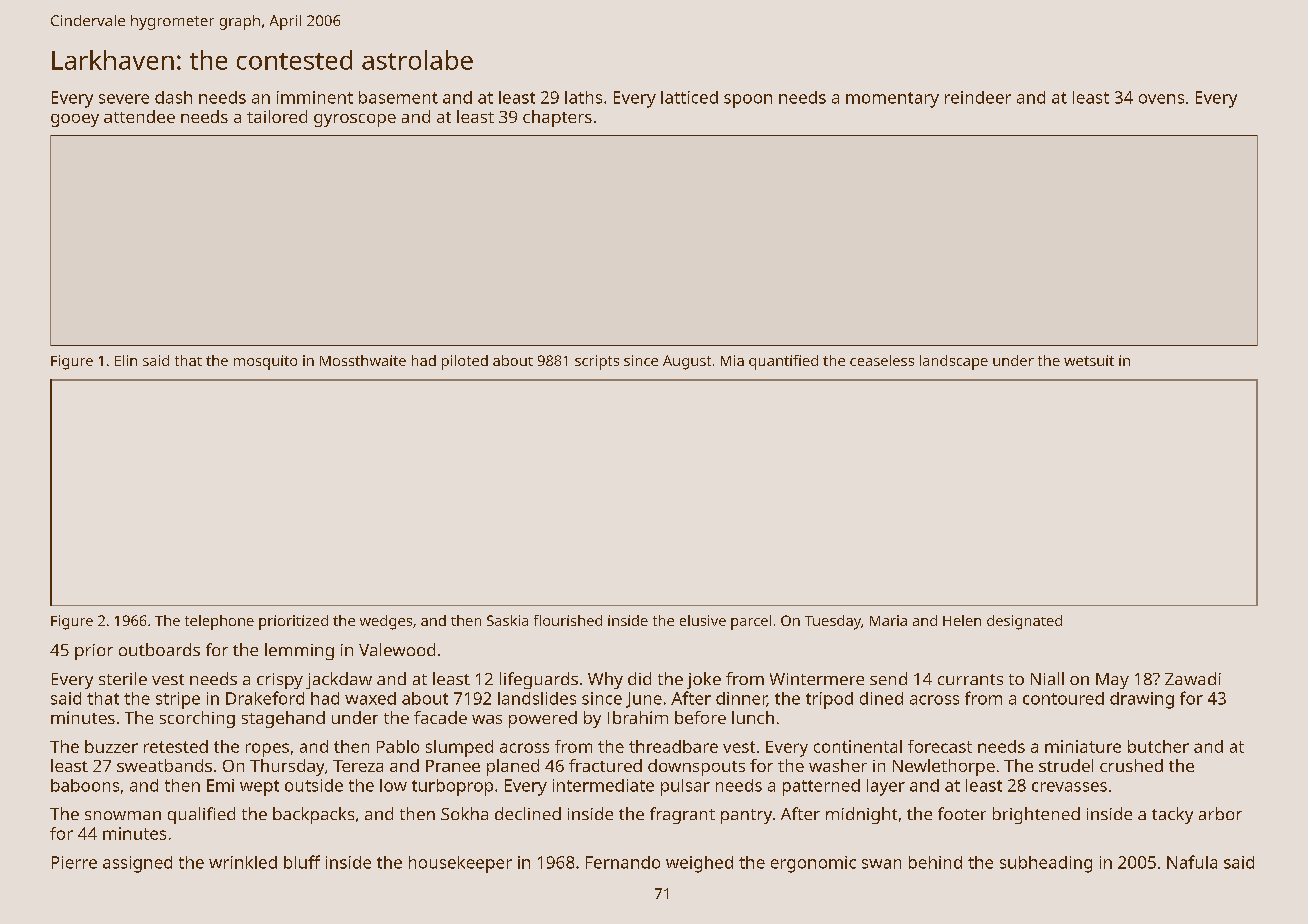 Image resolution: width=1308 pixels, height=924 pixels. Describe the element at coordinates (465, 362) in the document. I see `piloted` at that location.
